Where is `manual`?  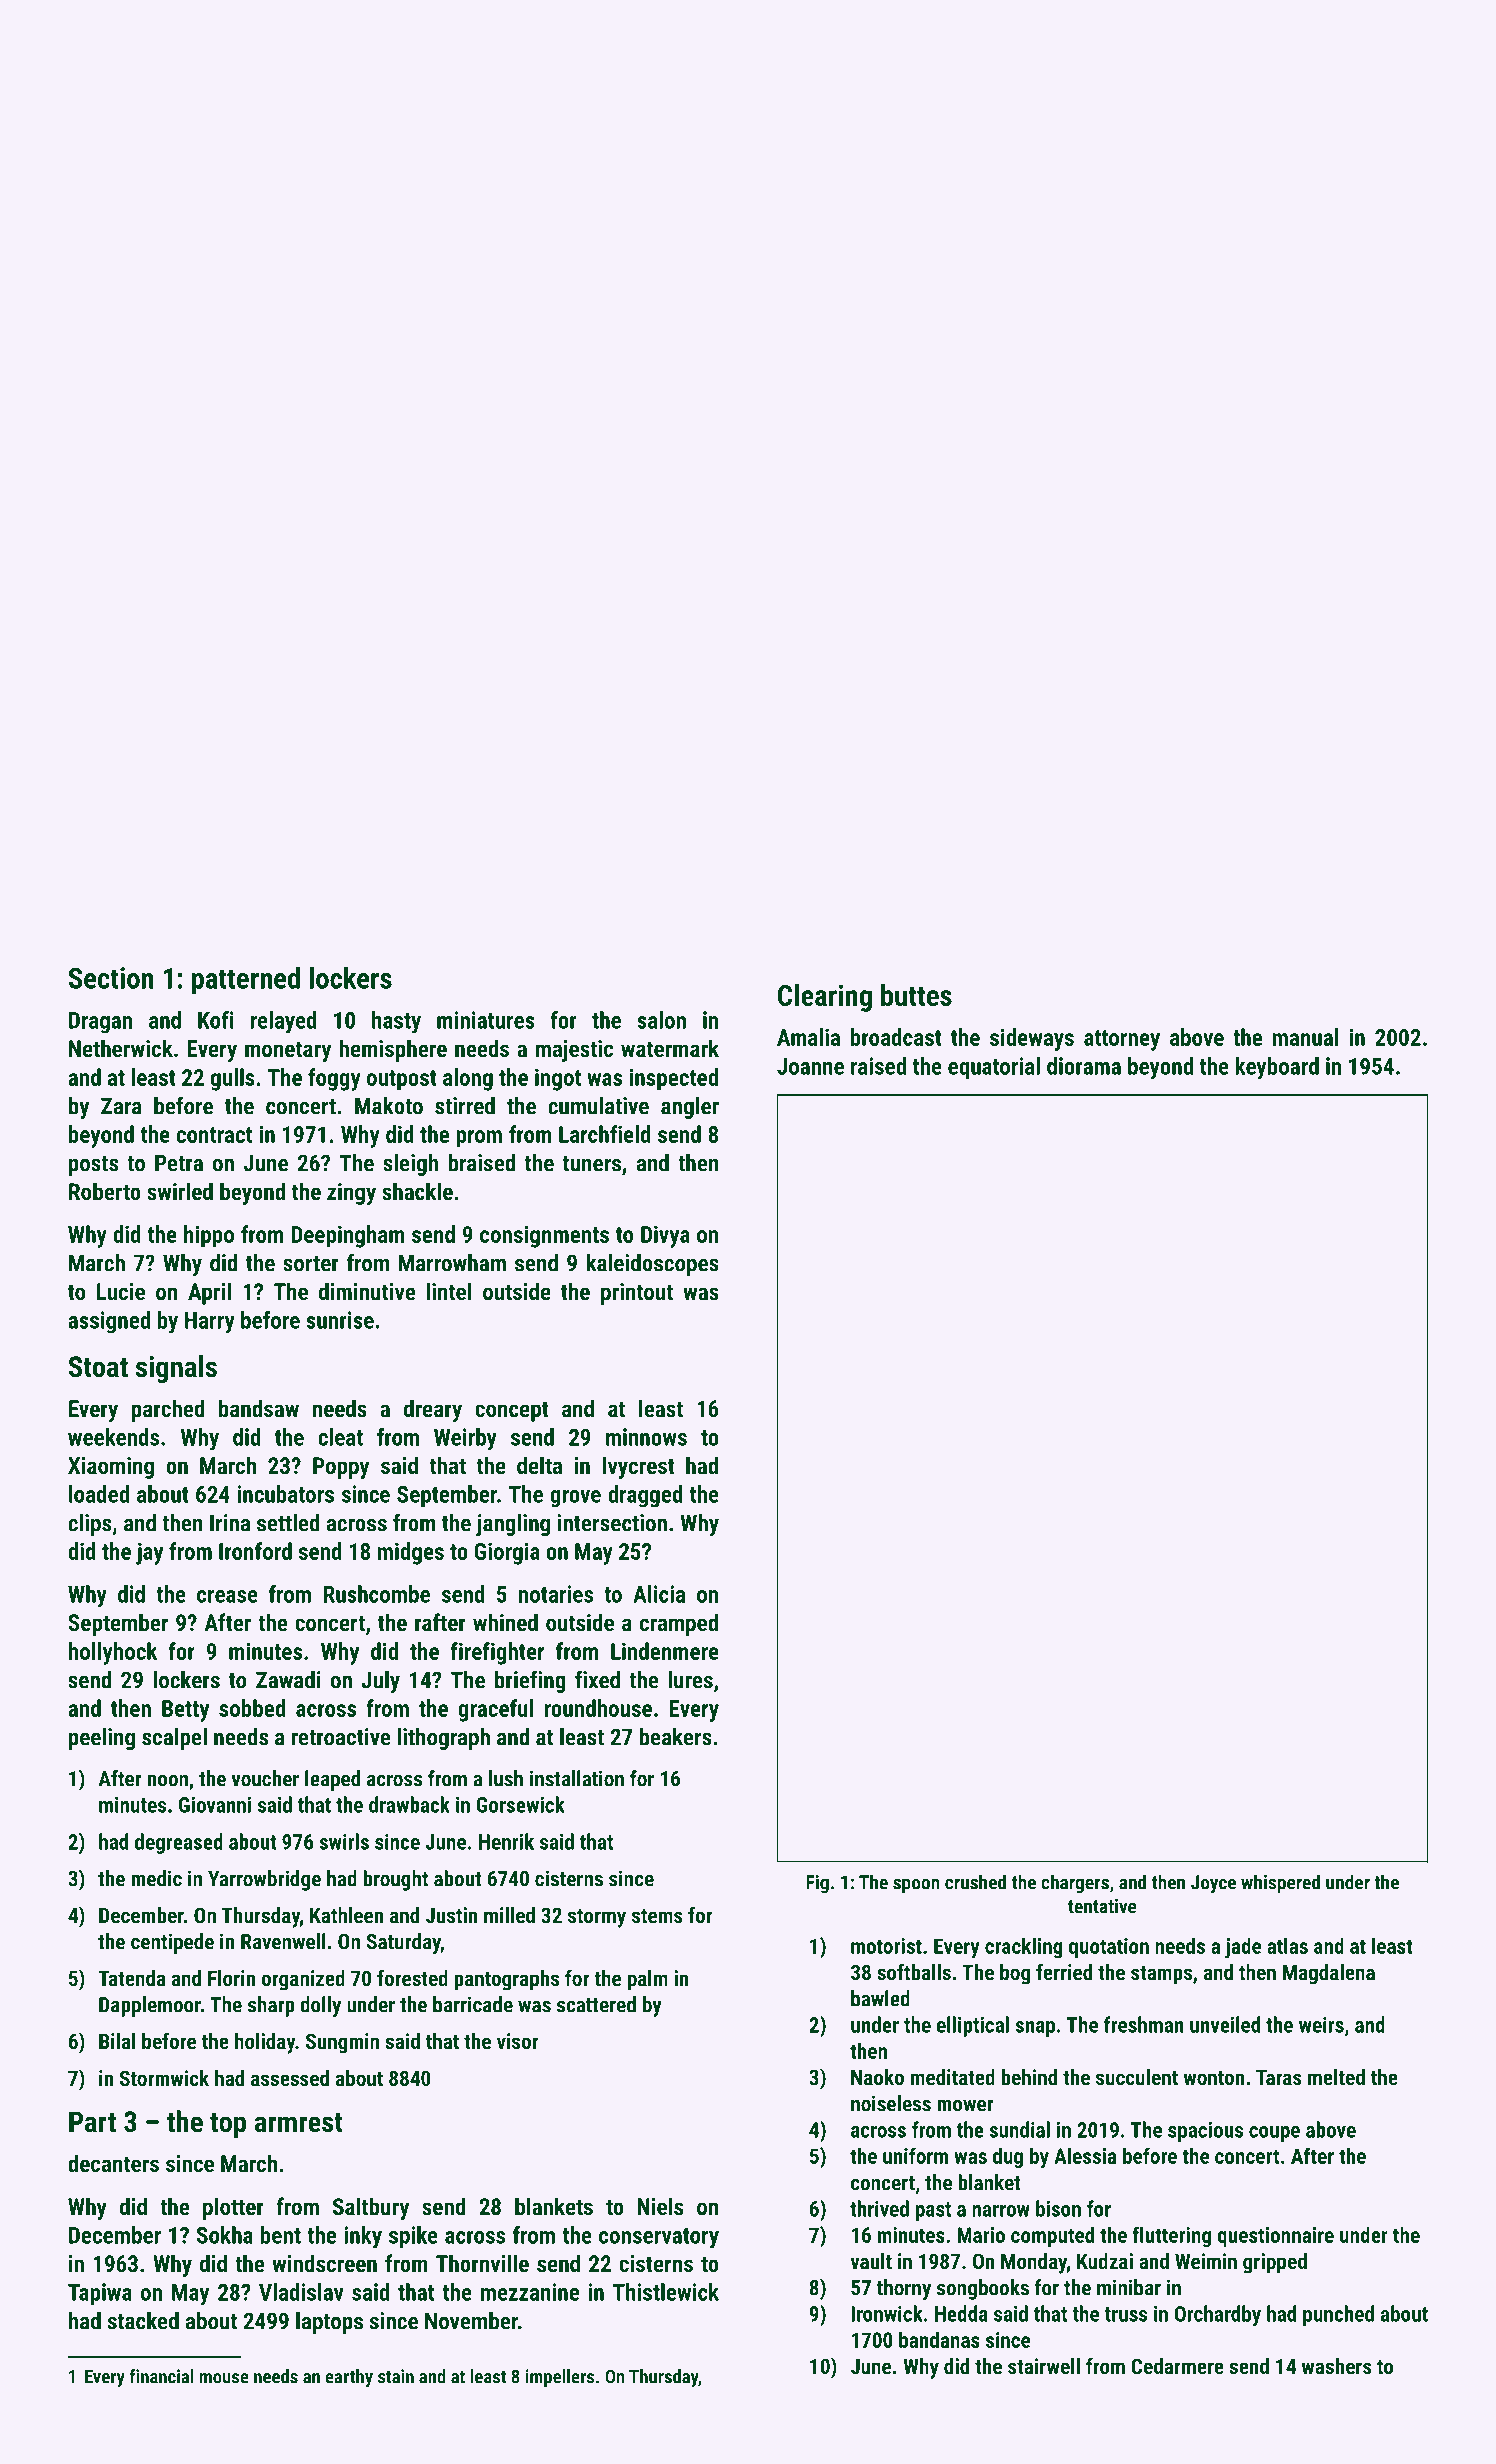 manual is located at coordinates (1306, 1037).
